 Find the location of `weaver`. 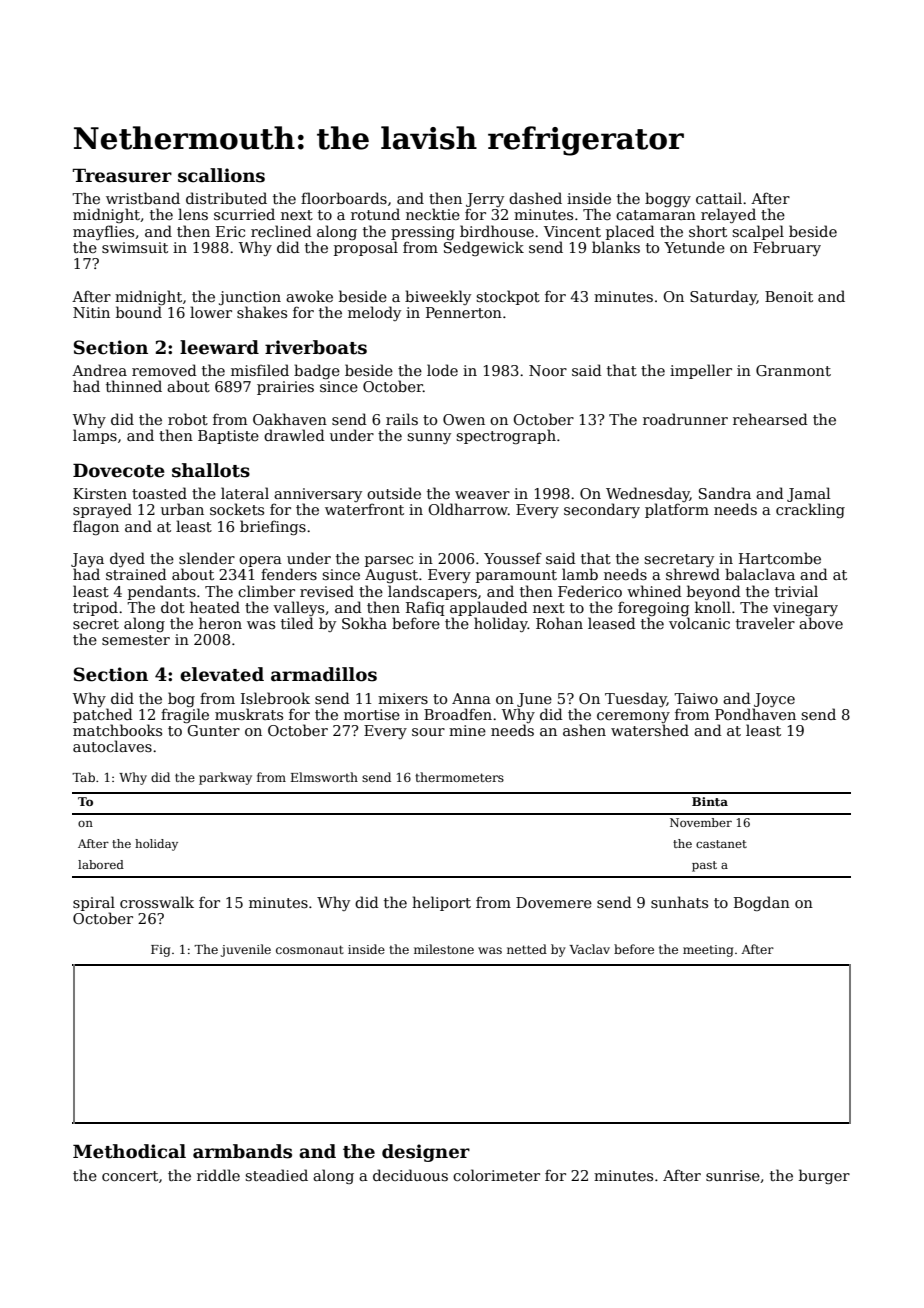

weaver is located at coordinates (482, 495).
